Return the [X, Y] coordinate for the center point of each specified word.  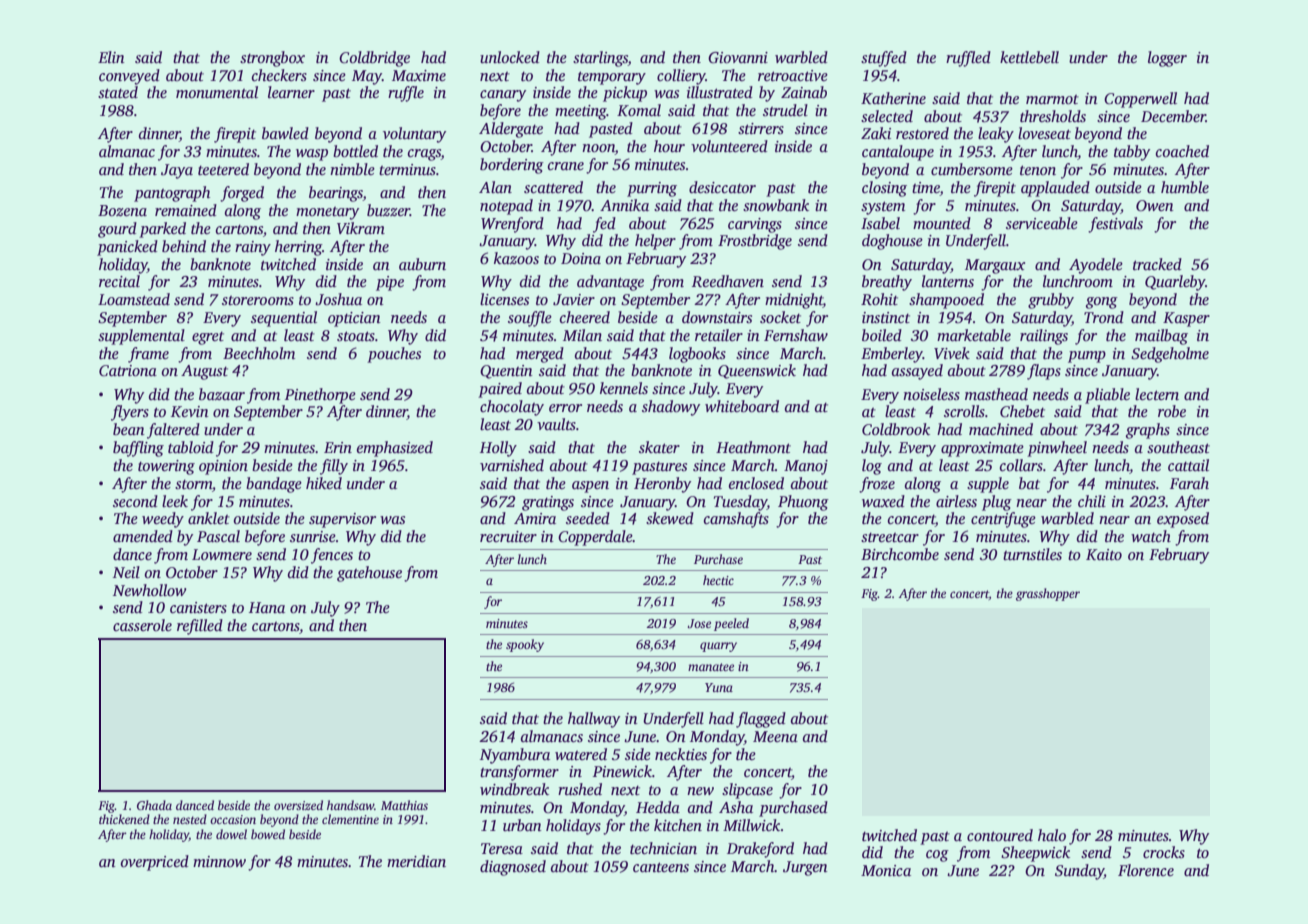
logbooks [697, 355]
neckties [681, 754]
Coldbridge [374, 59]
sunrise [313, 536]
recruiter [508, 536]
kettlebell [1029, 57]
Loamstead [134, 299]
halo [1052, 835]
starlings [600, 59]
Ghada [154, 805]
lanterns [948, 281]
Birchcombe [900, 554]
